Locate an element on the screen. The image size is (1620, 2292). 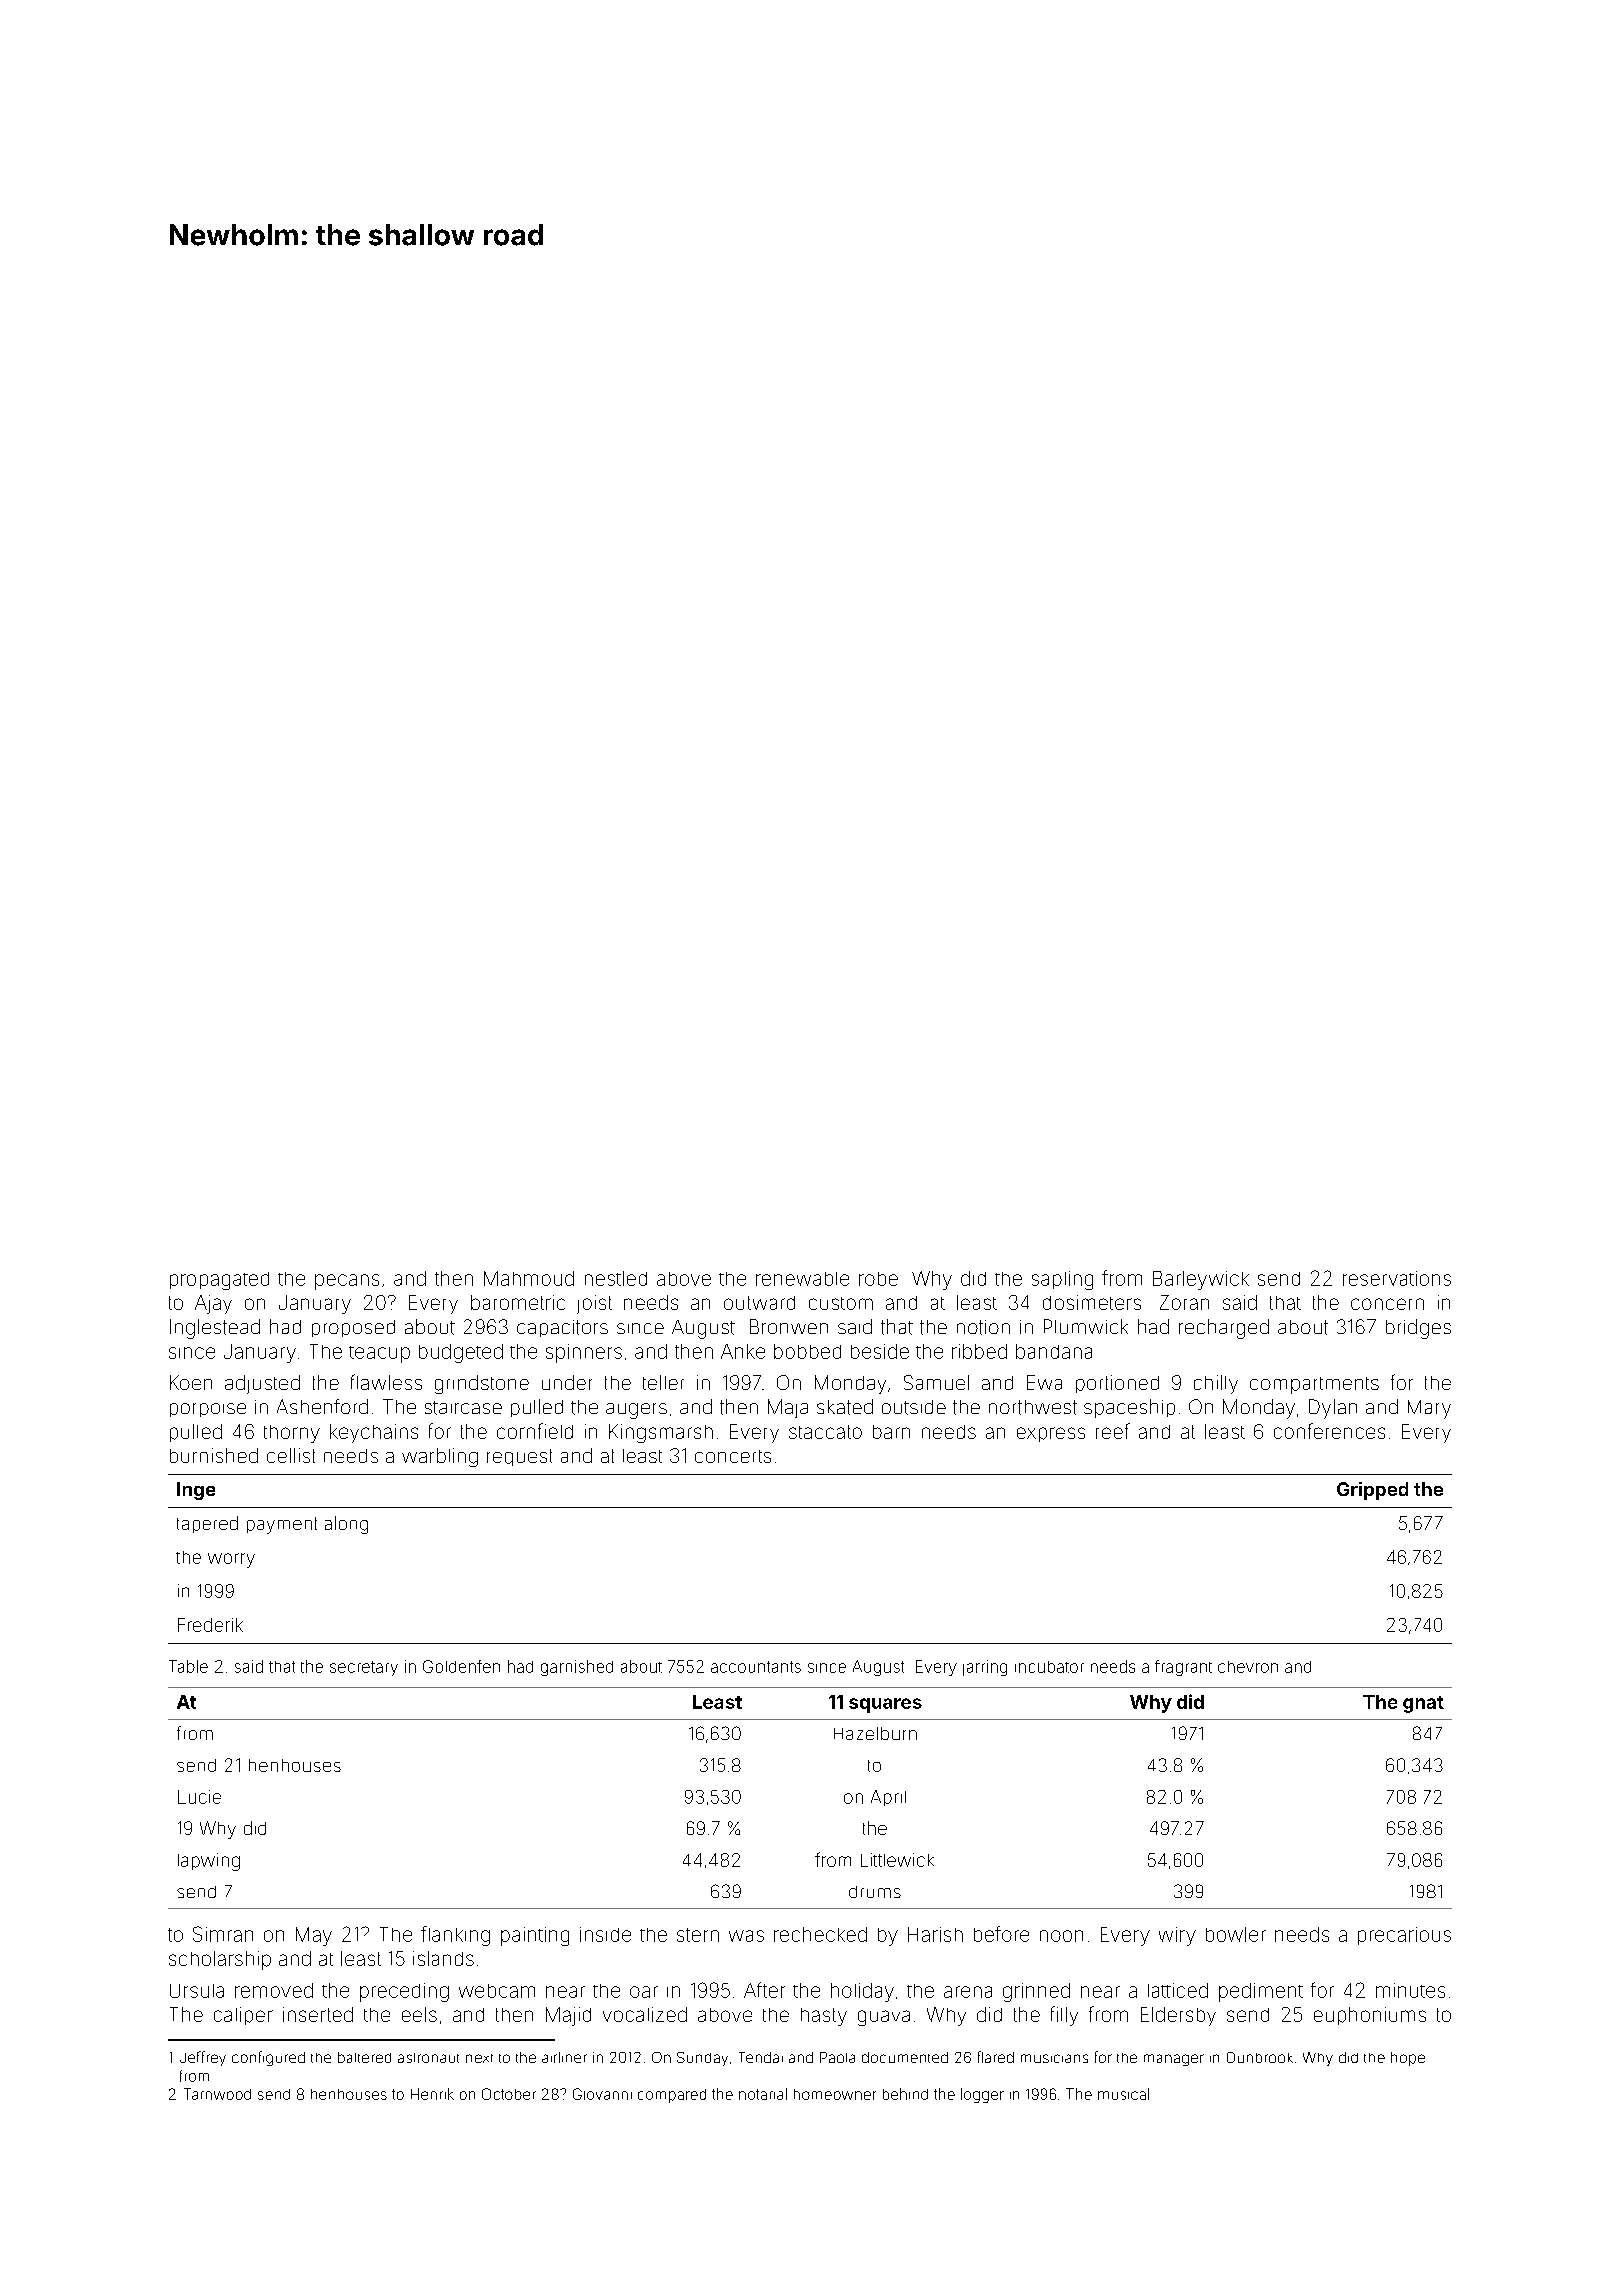
gnat is located at coordinates (1423, 1704).
